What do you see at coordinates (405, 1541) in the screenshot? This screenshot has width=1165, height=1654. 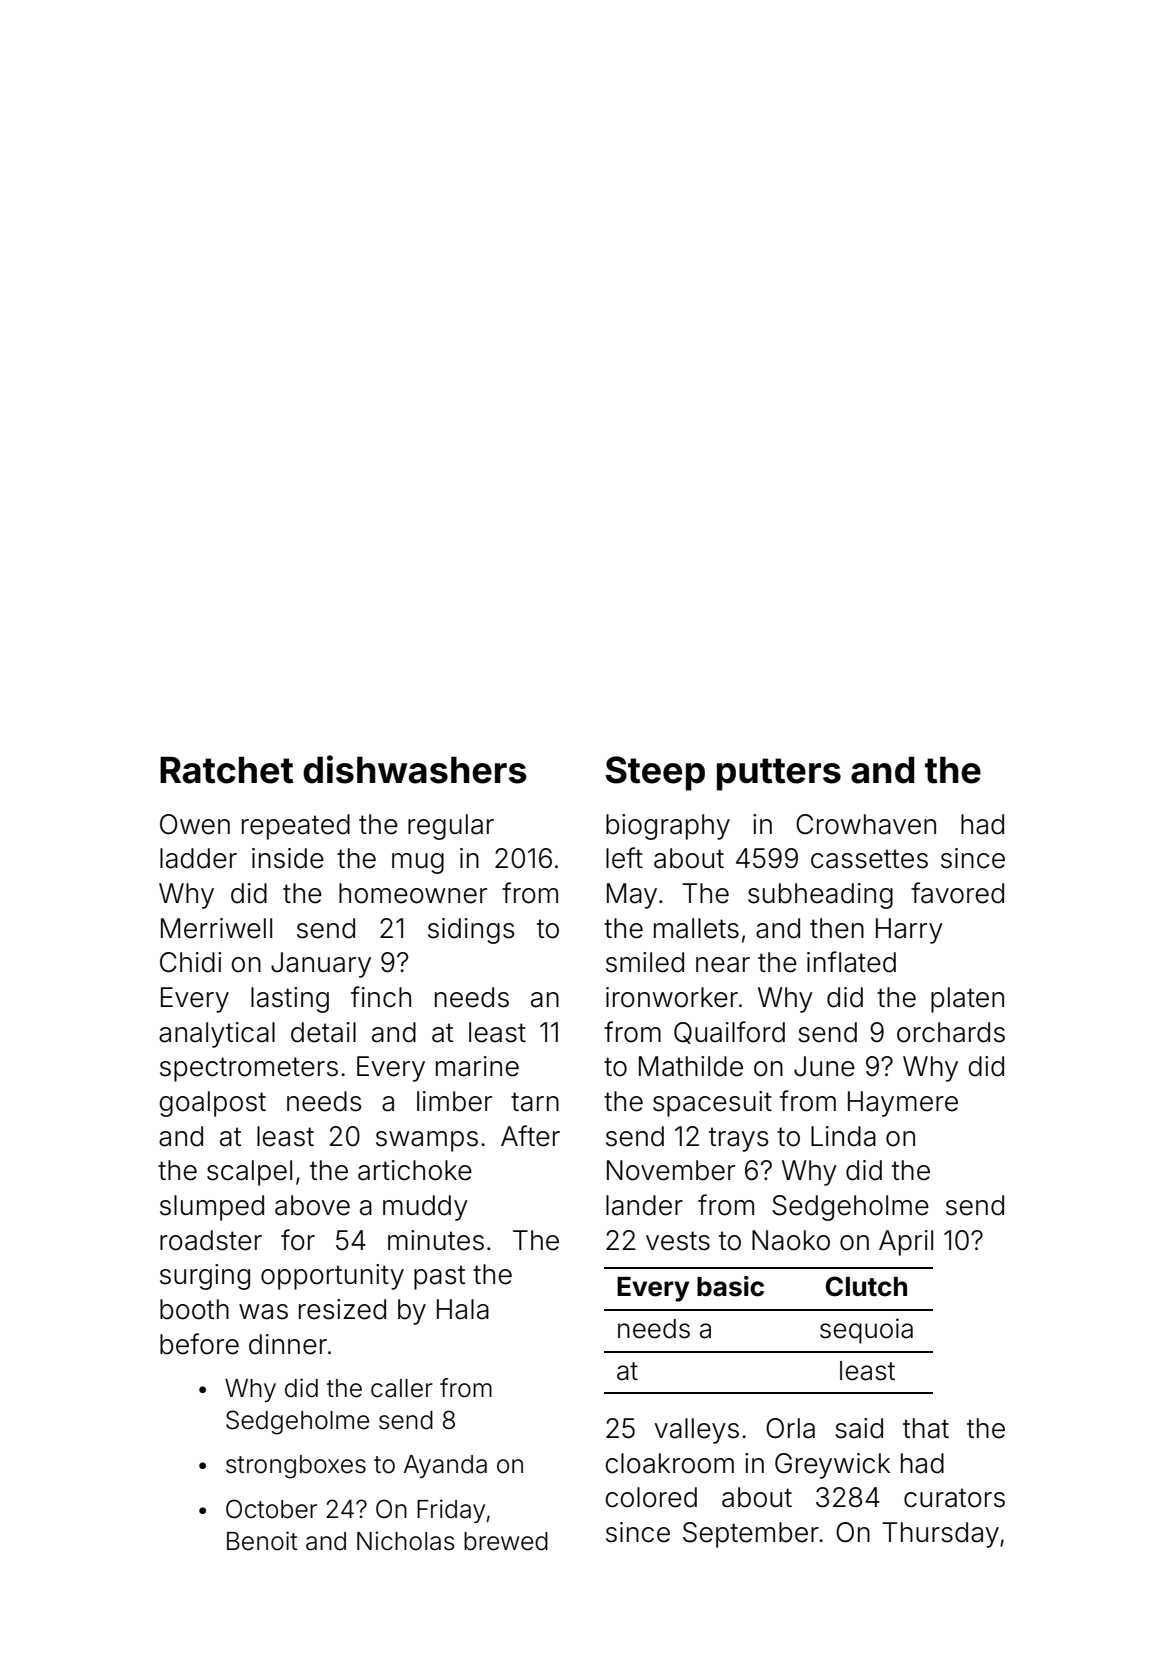 I see `Nicholas` at bounding box center [405, 1541].
